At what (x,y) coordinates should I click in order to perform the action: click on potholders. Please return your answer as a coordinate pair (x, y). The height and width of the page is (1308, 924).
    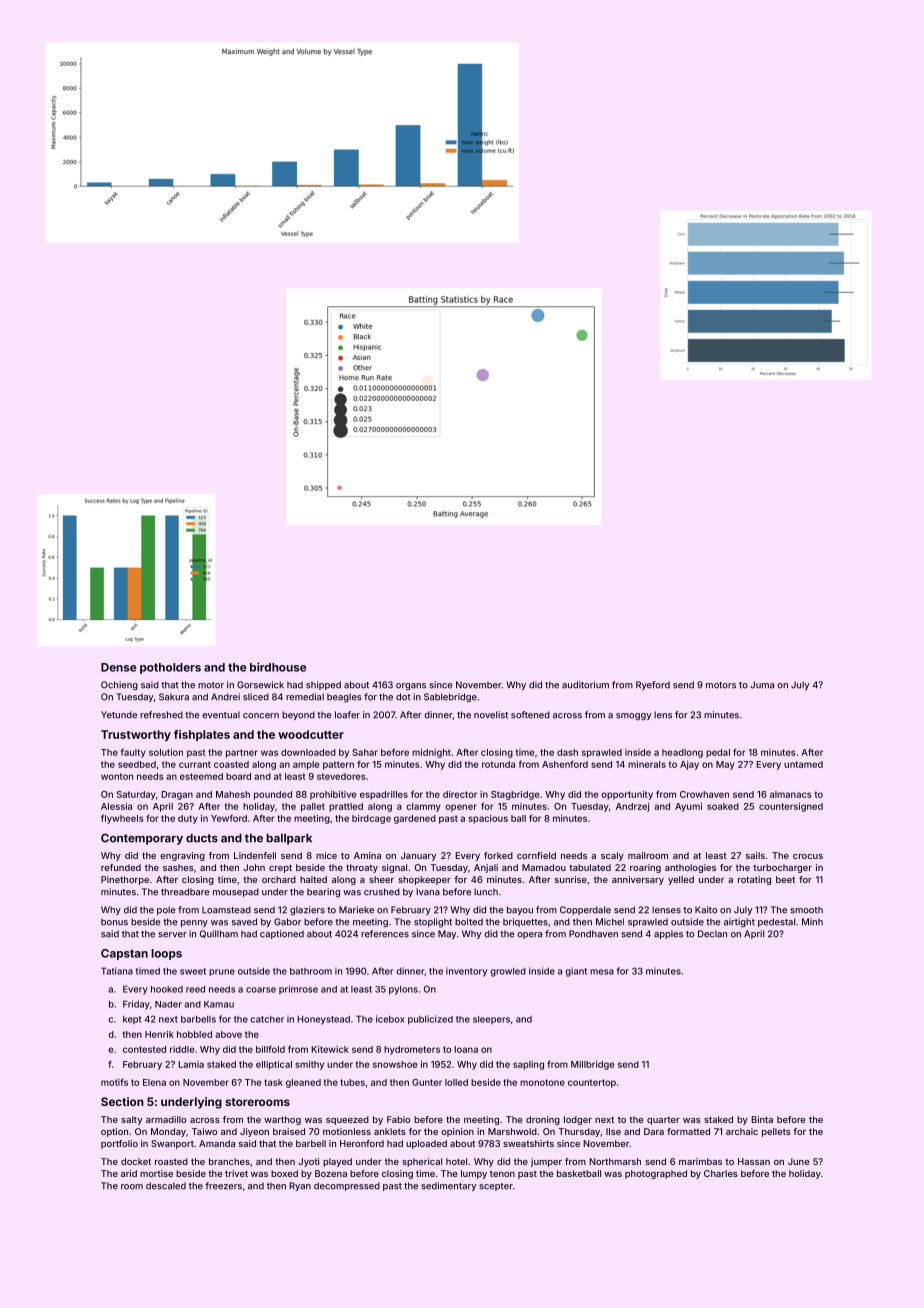
    Looking at the image, I should click on (170, 668).
